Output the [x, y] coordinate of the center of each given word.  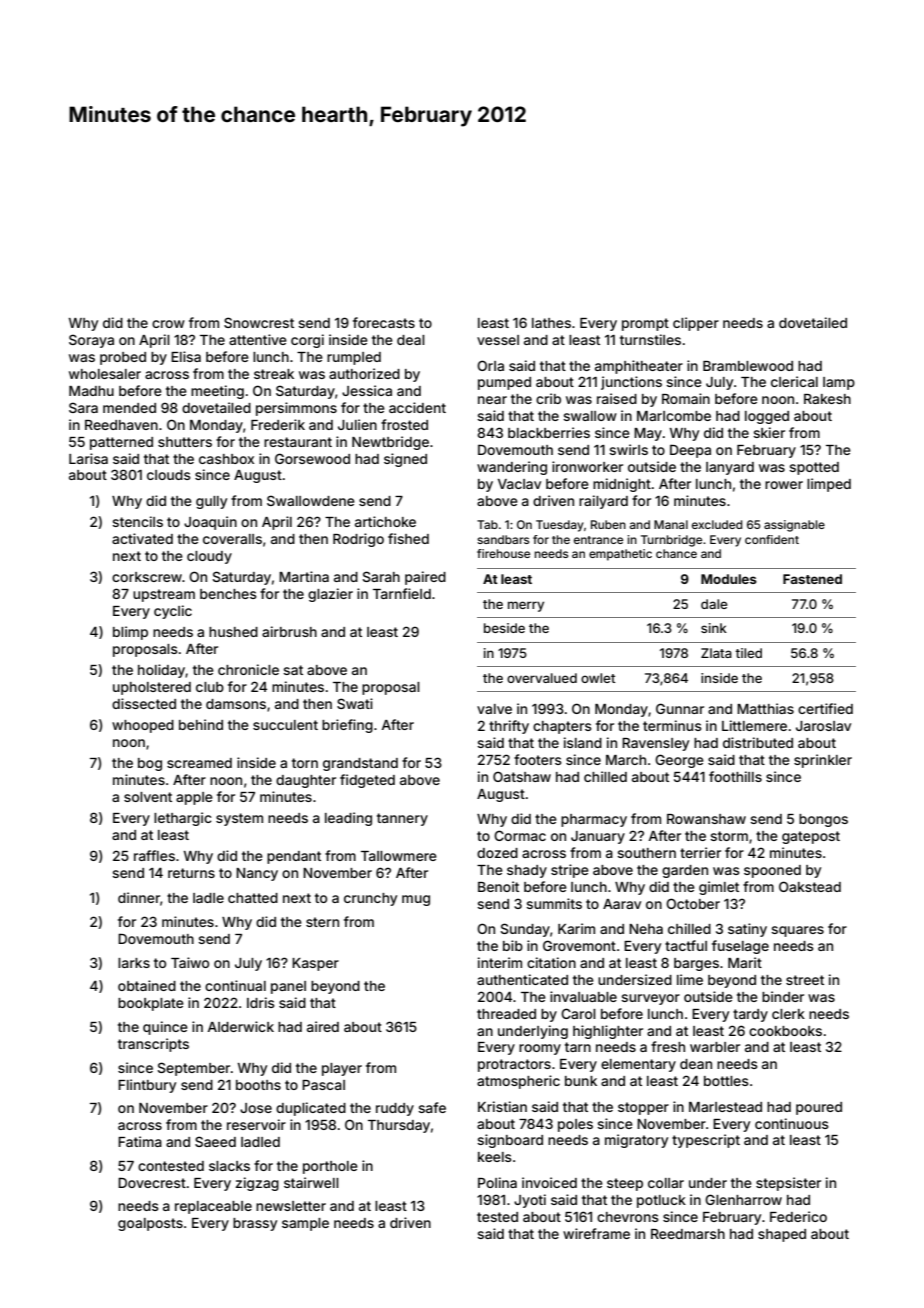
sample [305, 1224]
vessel [498, 340]
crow [168, 324]
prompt [645, 324]
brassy [255, 1224]
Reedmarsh [688, 1234]
